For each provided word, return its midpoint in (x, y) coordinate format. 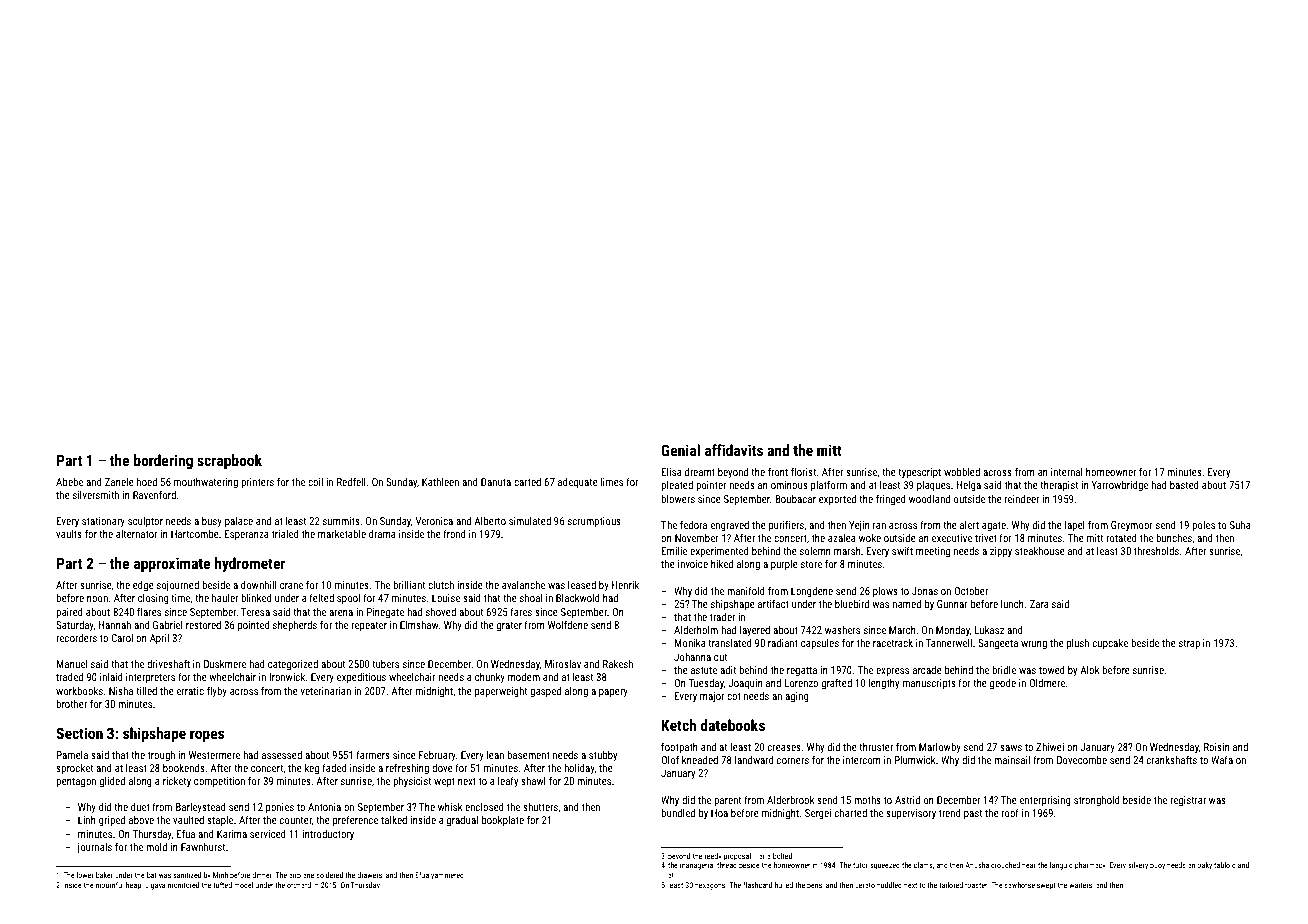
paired (69, 613)
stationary (103, 522)
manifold (746, 590)
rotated (1121, 538)
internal (1067, 472)
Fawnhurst (203, 847)
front (778, 471)
